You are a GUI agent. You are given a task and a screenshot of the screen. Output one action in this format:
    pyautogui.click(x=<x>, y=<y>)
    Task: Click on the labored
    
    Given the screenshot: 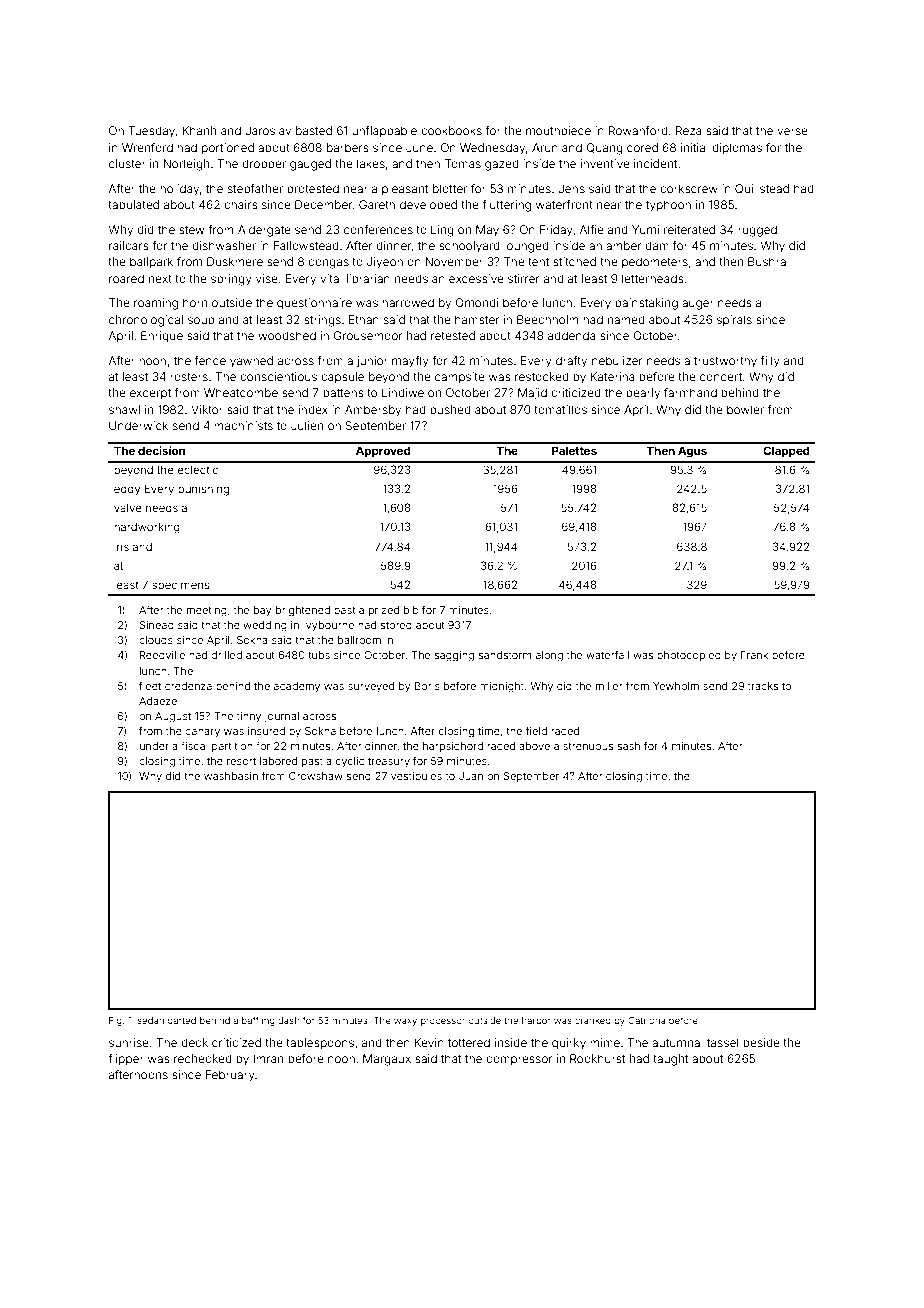 What is the action you would take?
    pyautogui.click(x=278, y=761)
